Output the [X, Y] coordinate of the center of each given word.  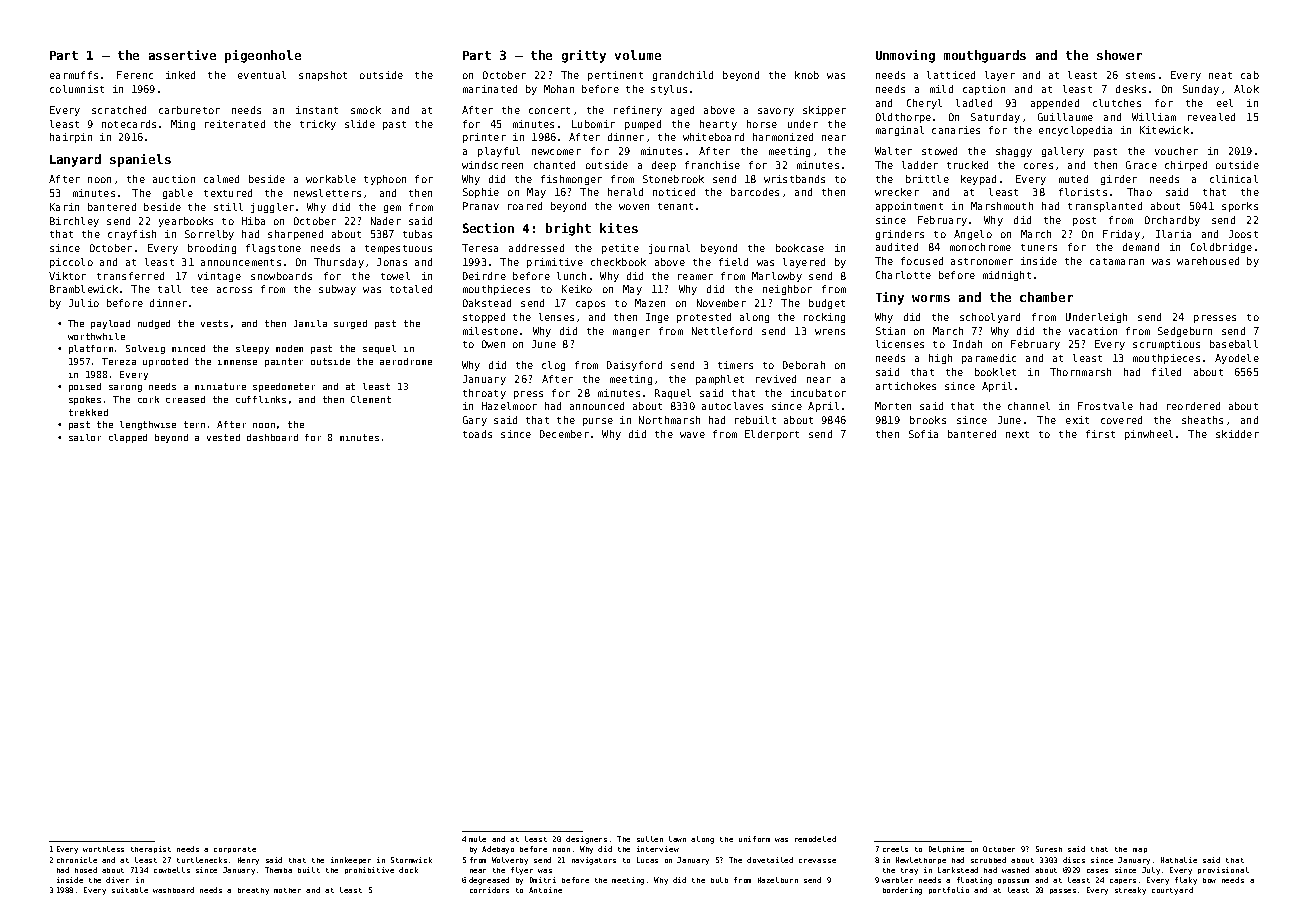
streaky [1130, 891]
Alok [1246, 89]
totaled [411, 289]
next [1017, 434]
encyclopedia [1075, 131]
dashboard [272, 437]
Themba [278, 870]
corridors [489, 890]
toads [477, 434]
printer [484, 138]
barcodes [755, 192]
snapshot [323, 76]
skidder [1237, 434]
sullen [650, 839]
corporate [235, 850]
